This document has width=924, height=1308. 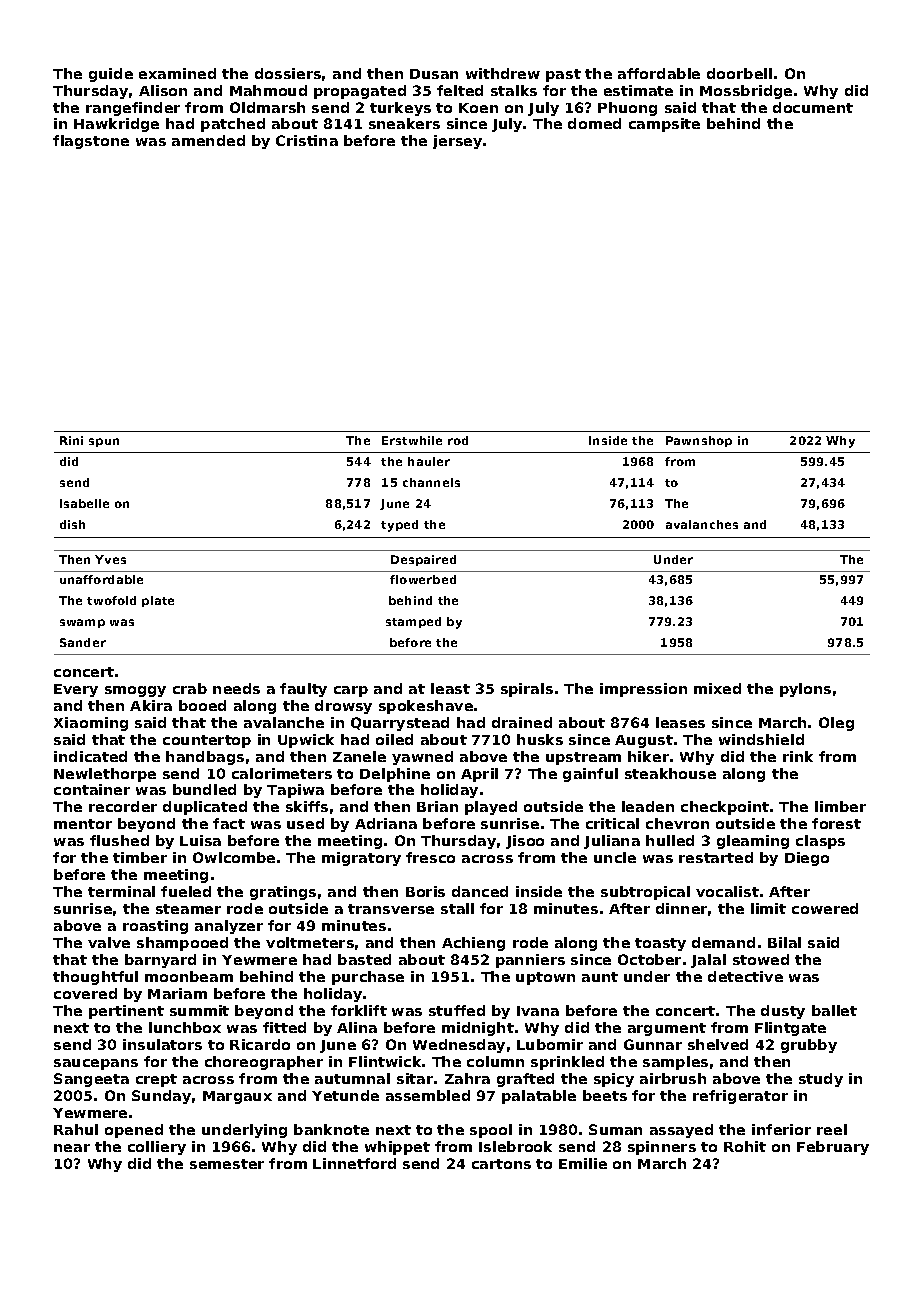 What do you see at coordinates (539, 1097) in the document?
I see `palatable` at bounding box center [539, 1097].
